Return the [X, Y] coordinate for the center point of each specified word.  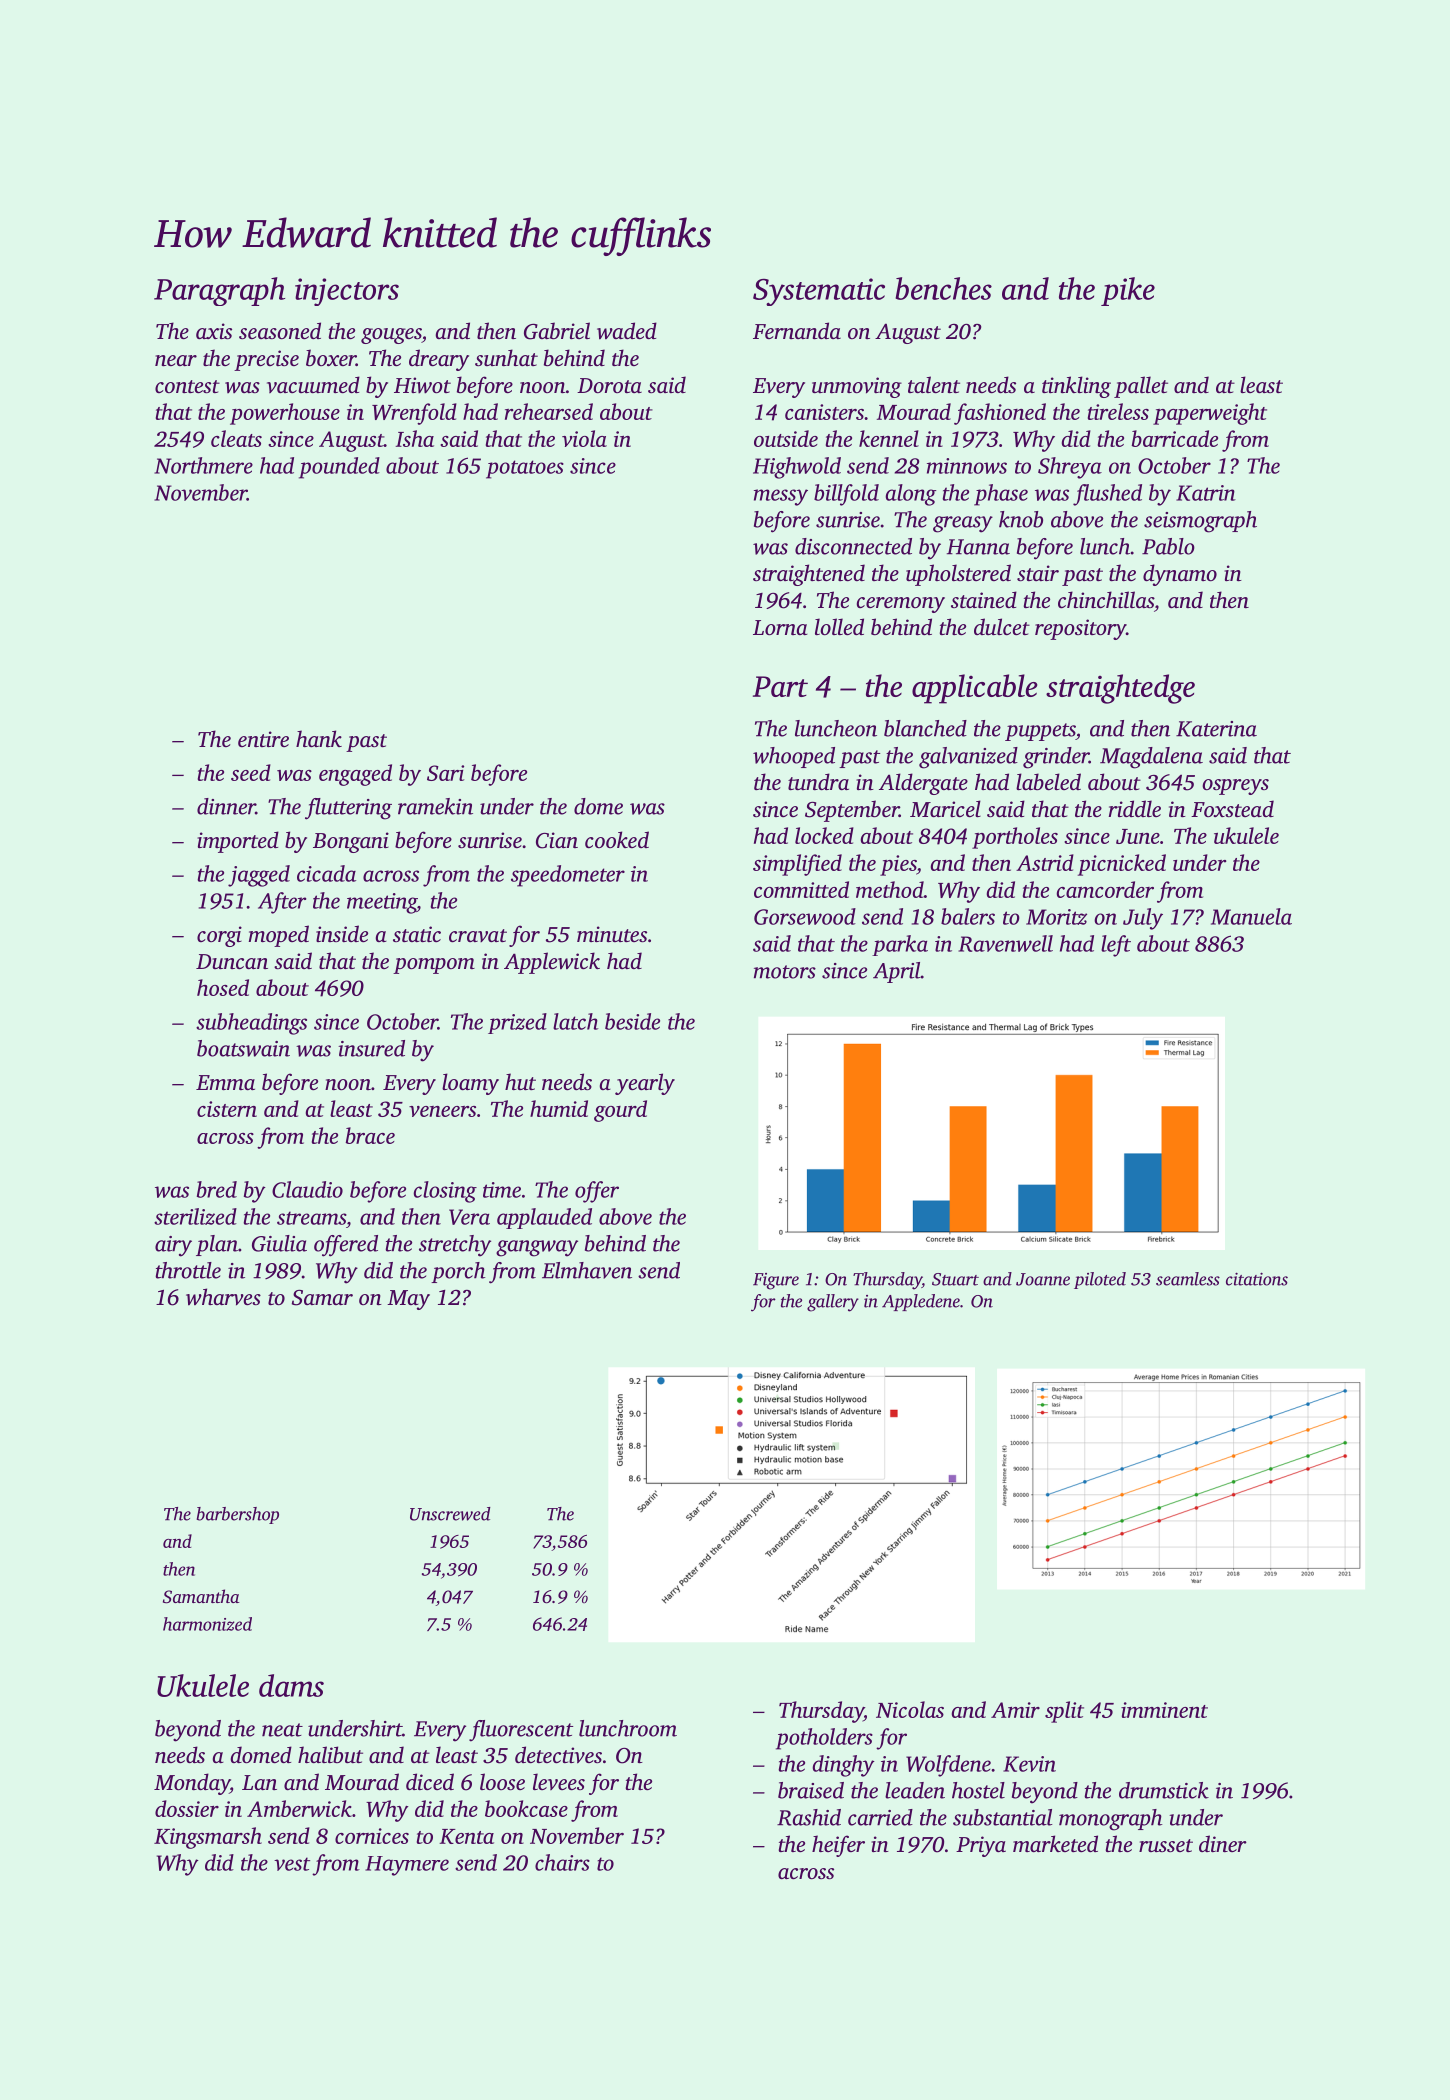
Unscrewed [450, 1514]
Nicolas [910, 1709]
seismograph [1200, 522]
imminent [1164, 1710]
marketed [1055, 1843]
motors [785, 972]
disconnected [853, 546]
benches [943, 288]
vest [292, 1864]
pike [1128, 291]
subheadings [251, 1024]
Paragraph [219, 291]
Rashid [809, 1817]
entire [263, 739]
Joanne [1043, 1279]
